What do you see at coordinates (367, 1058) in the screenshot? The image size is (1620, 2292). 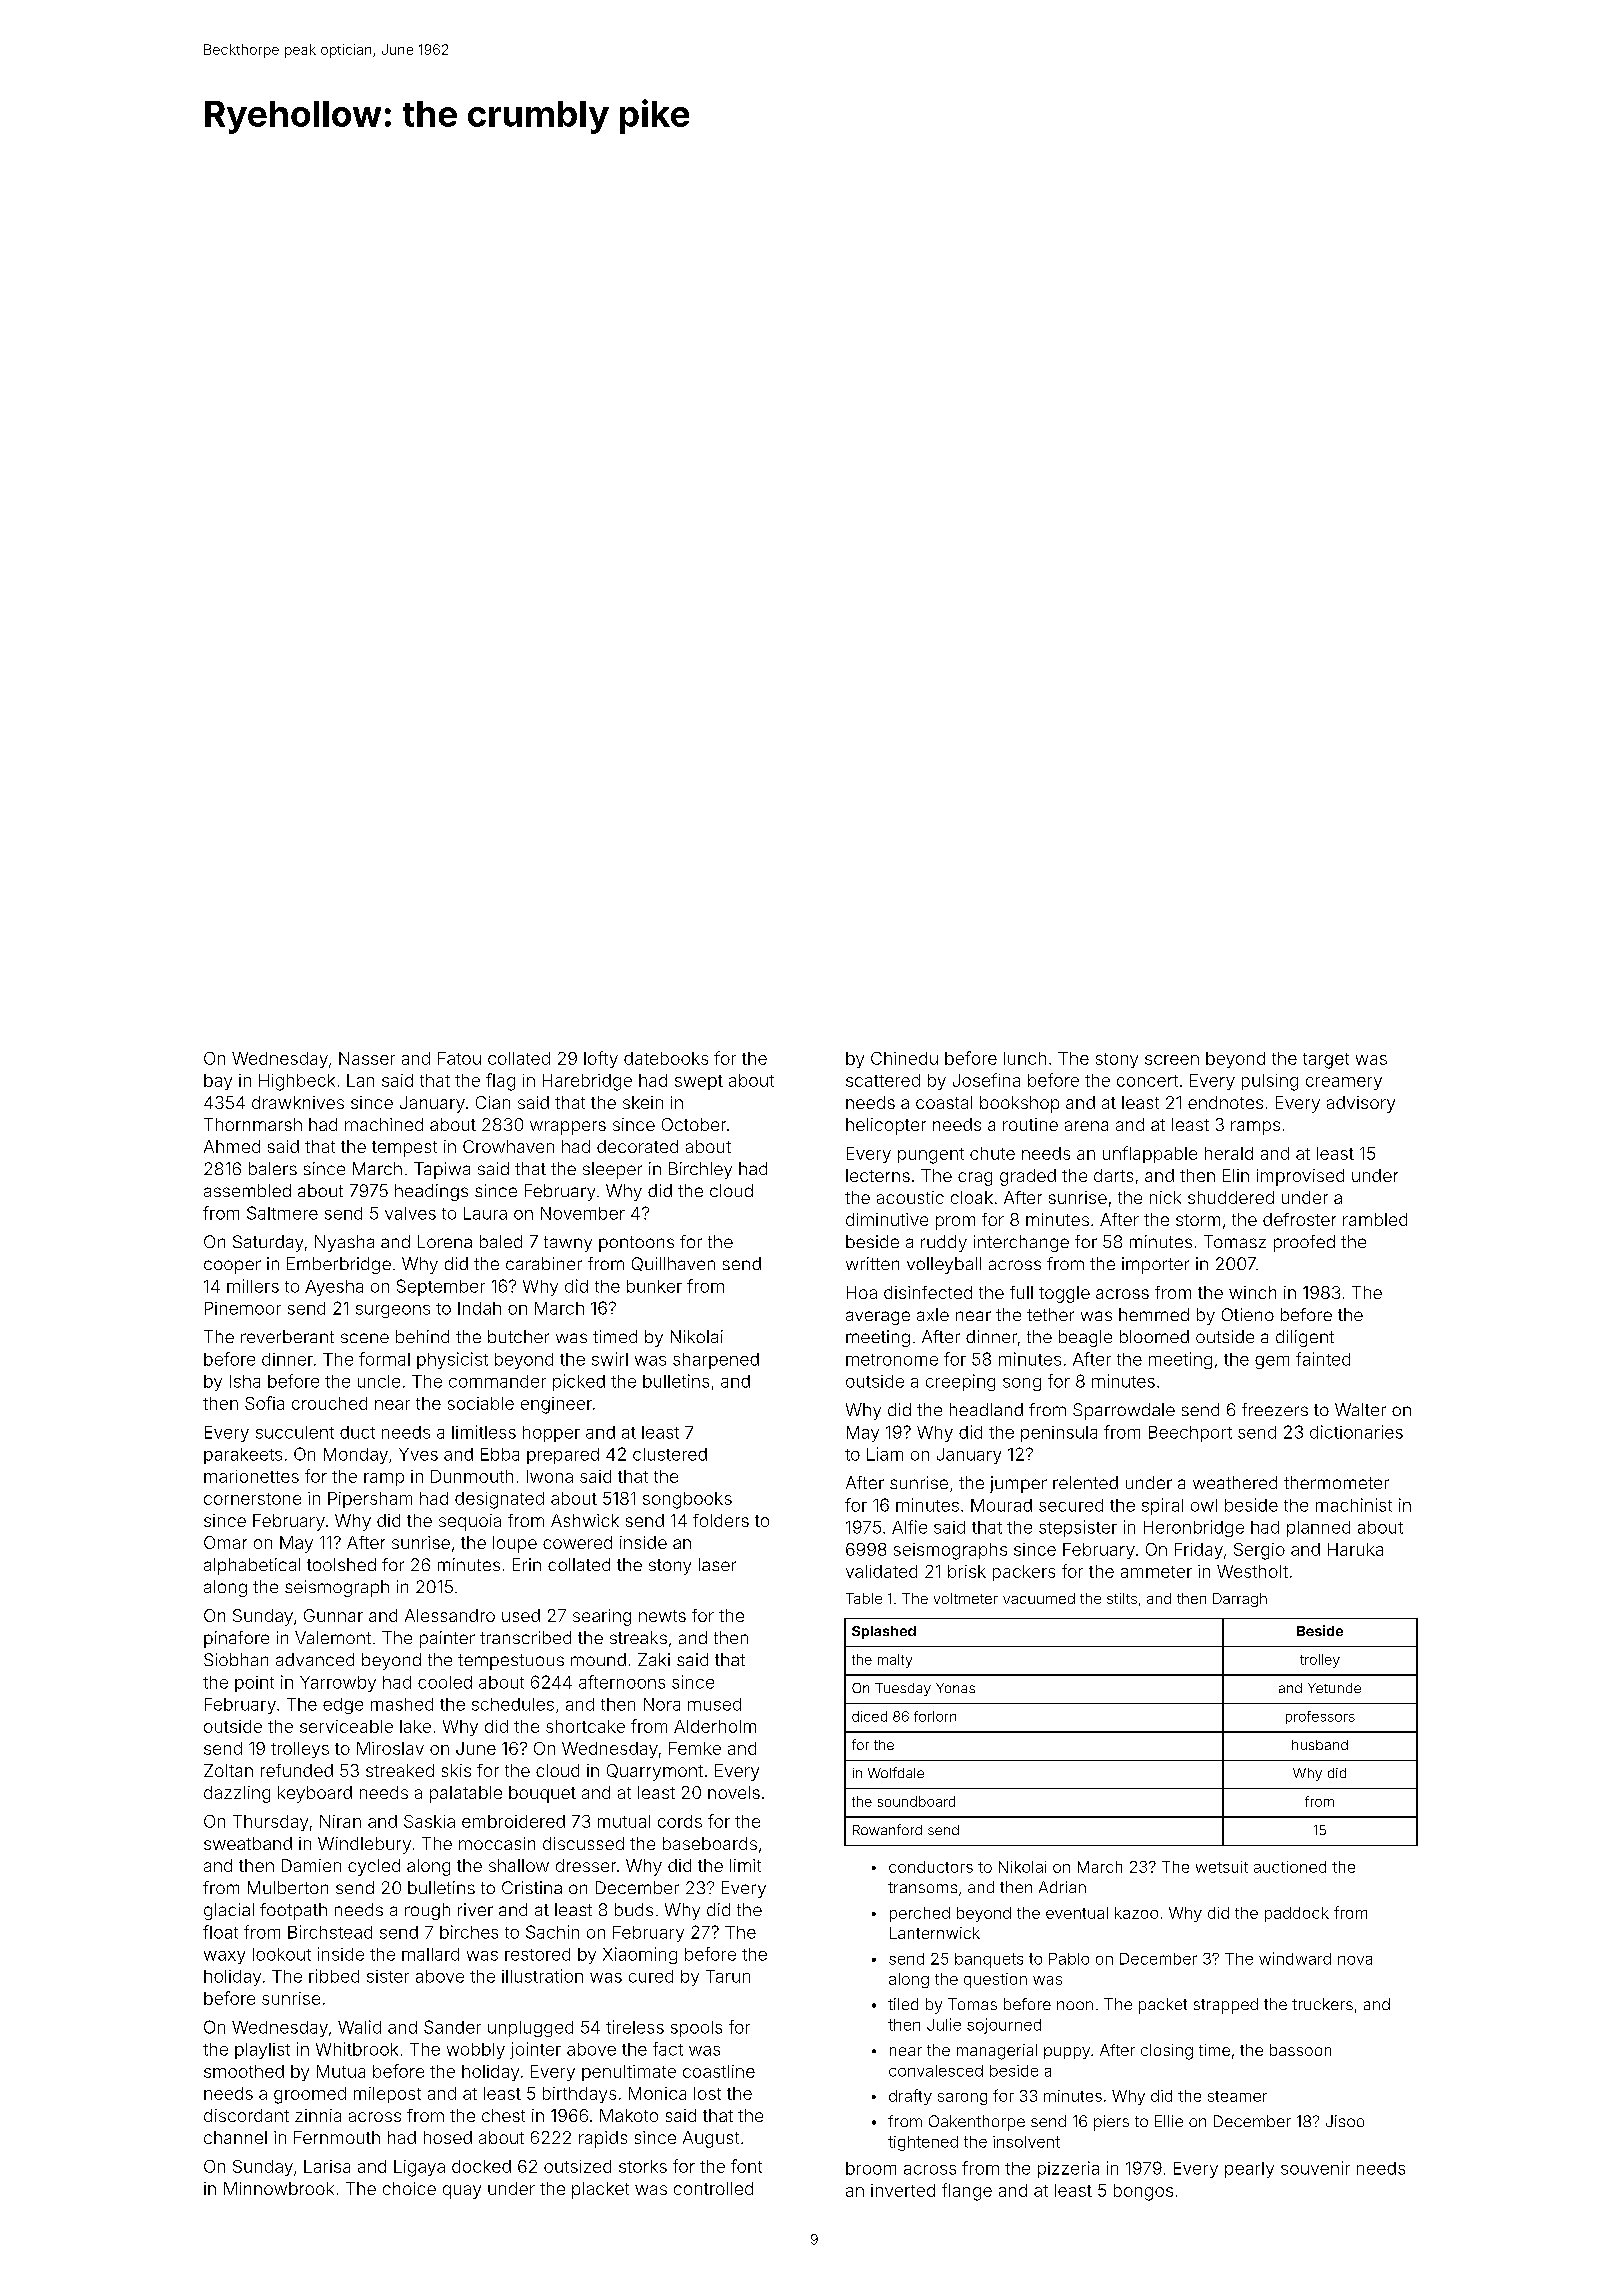 I see `Nasser` at bounding box center [367, 1058].
